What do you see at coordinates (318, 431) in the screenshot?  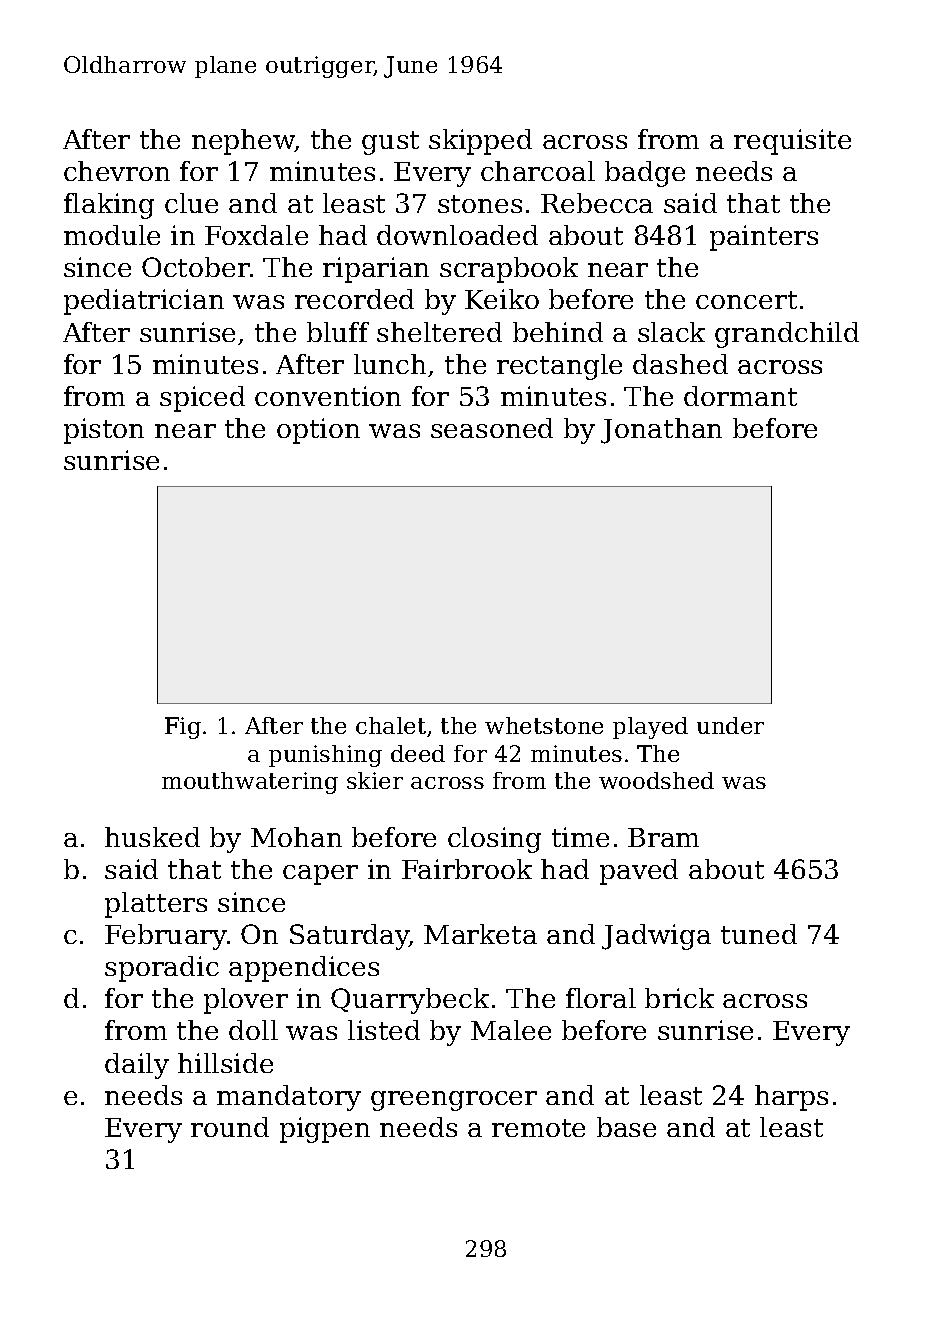 I see `option` at bounding box center [318, 431].
